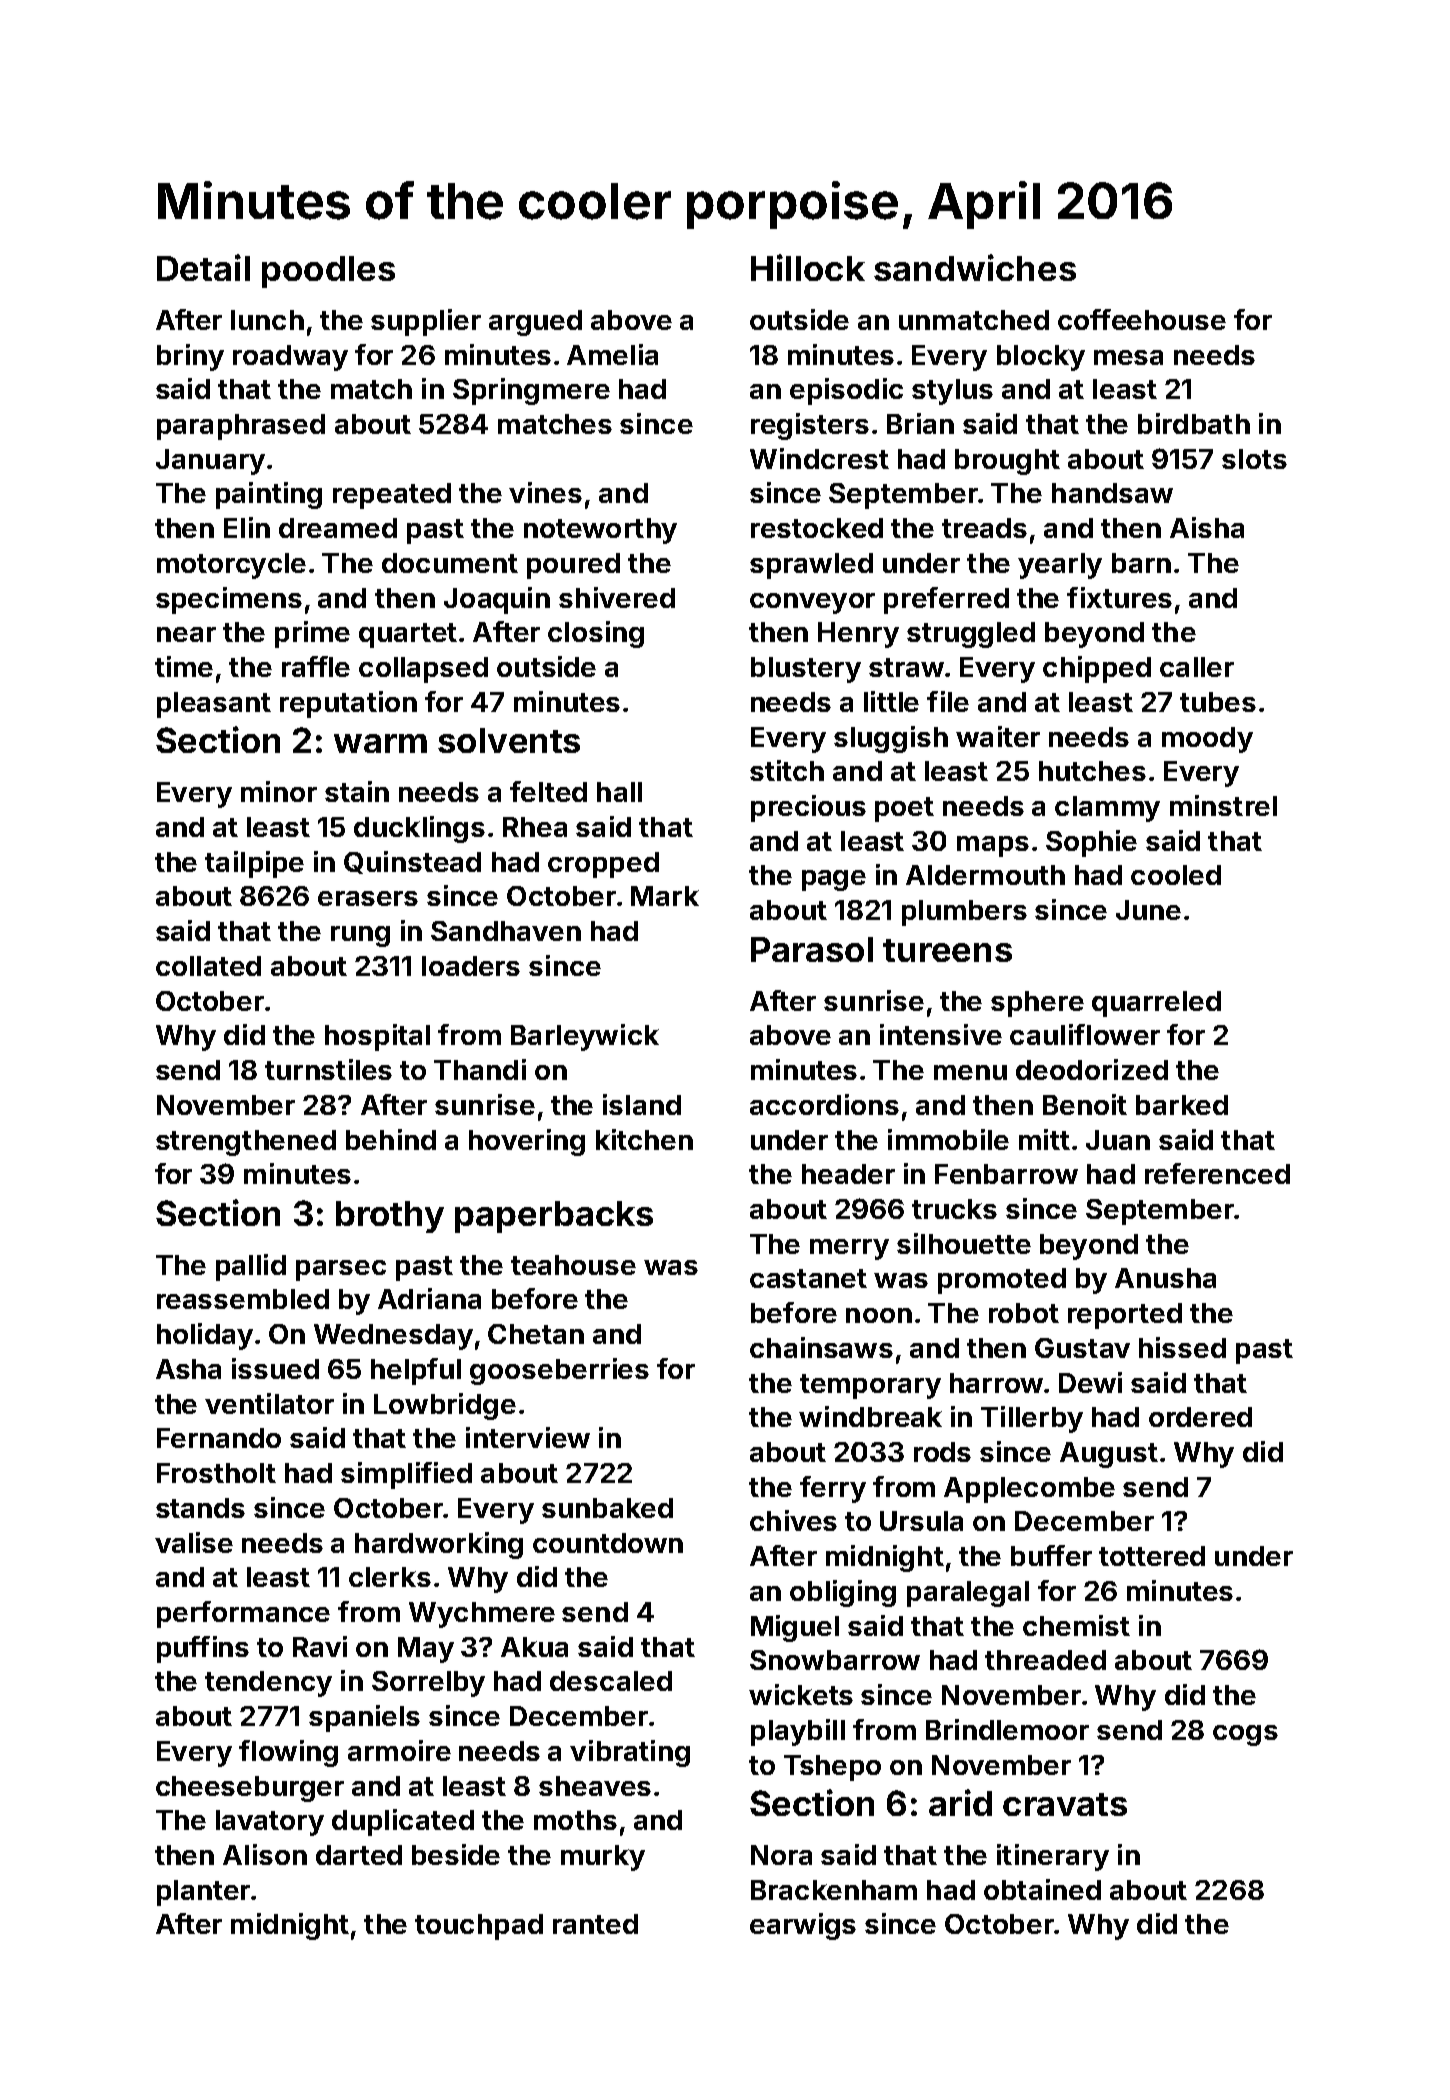  What do you see at coordinates (1217, 1173) in the screenshot?
I see `referenced` at bounding box center [1217, 1173].
